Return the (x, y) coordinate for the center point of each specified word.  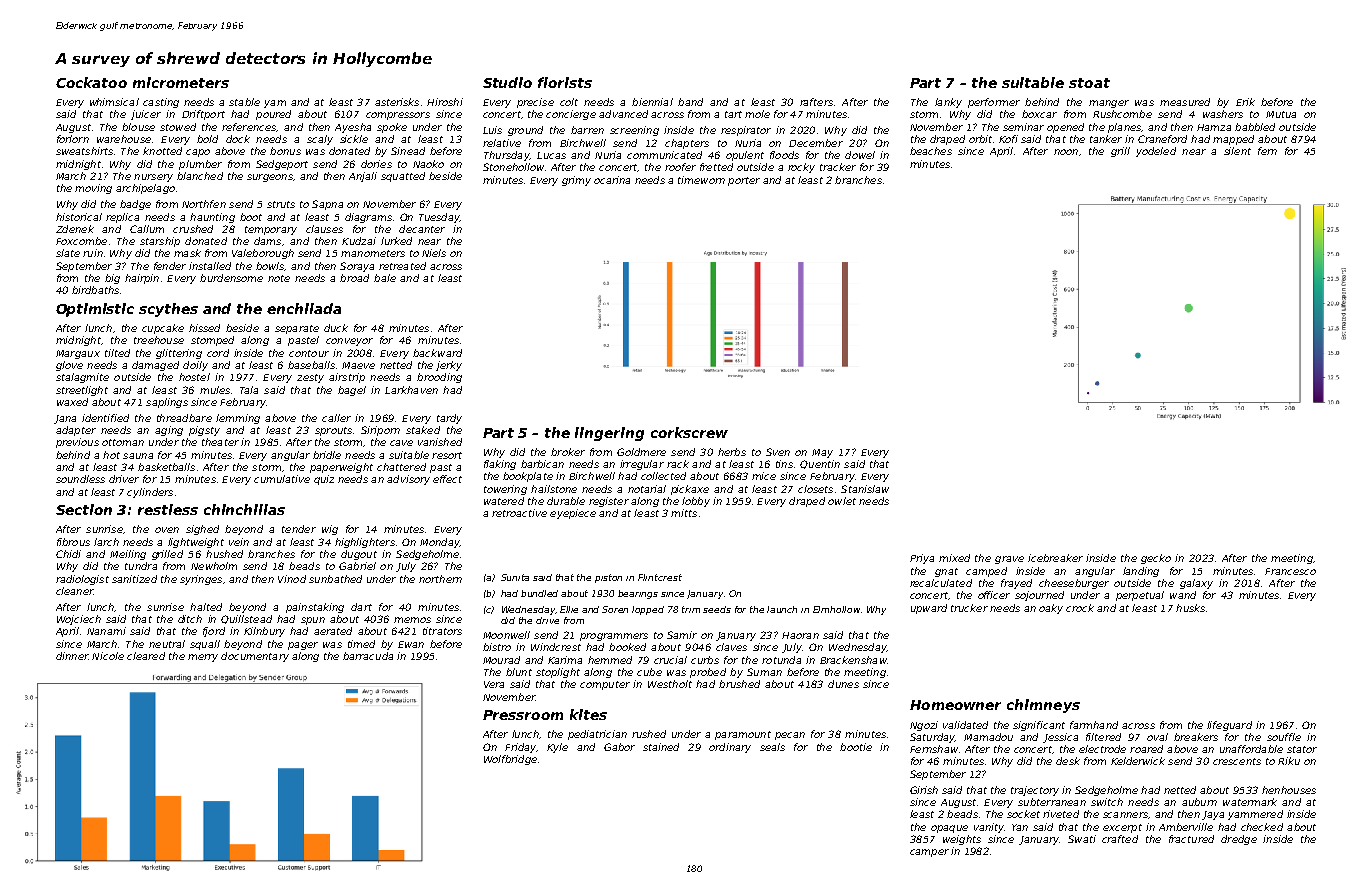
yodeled (1156, 152)
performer (994, 103)
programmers (614, 637)
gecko (1156, 559)
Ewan (411, 644)
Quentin (820, 464)
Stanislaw (865, 489)
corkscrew (689, 432)
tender (299, 529)
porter (744, 181)
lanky (948, 103)
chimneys (1043, 706)
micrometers (181, 82)
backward (437, 353)
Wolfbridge (510, 760)
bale (385, 278)
